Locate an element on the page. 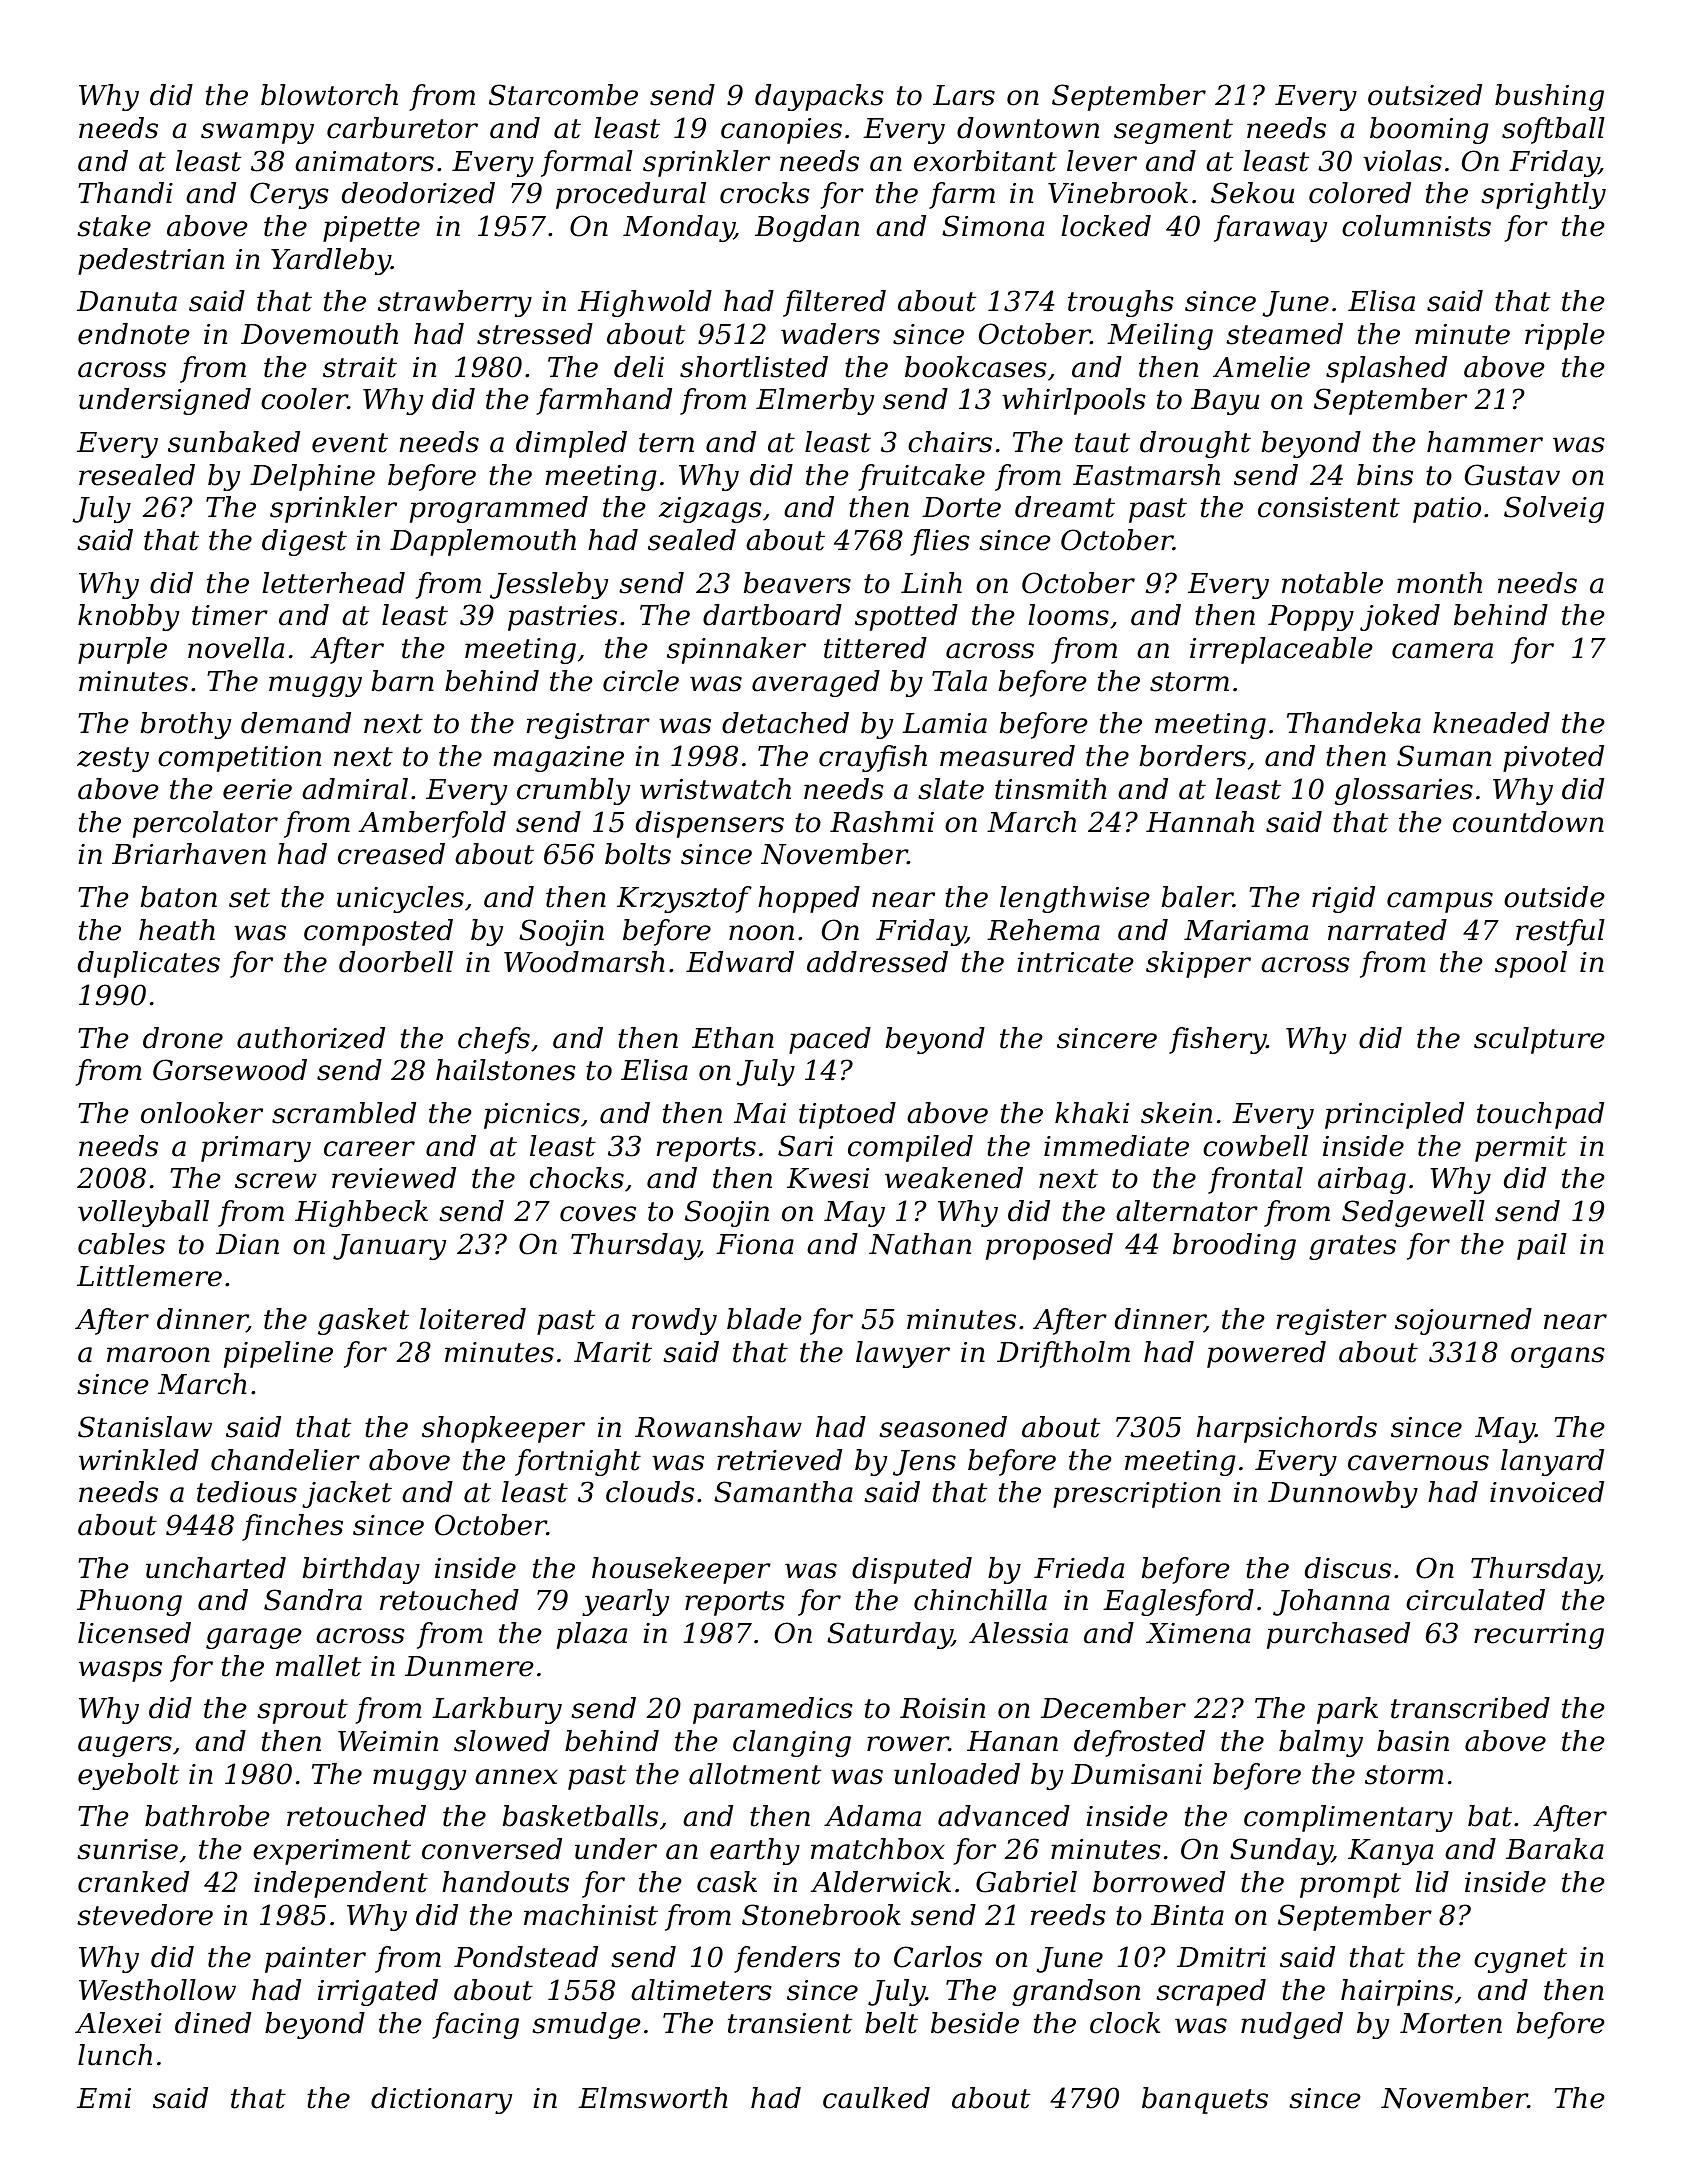 The height and width of the page is (2178, 1683). outsized is located at coordinates (1425, 95).
